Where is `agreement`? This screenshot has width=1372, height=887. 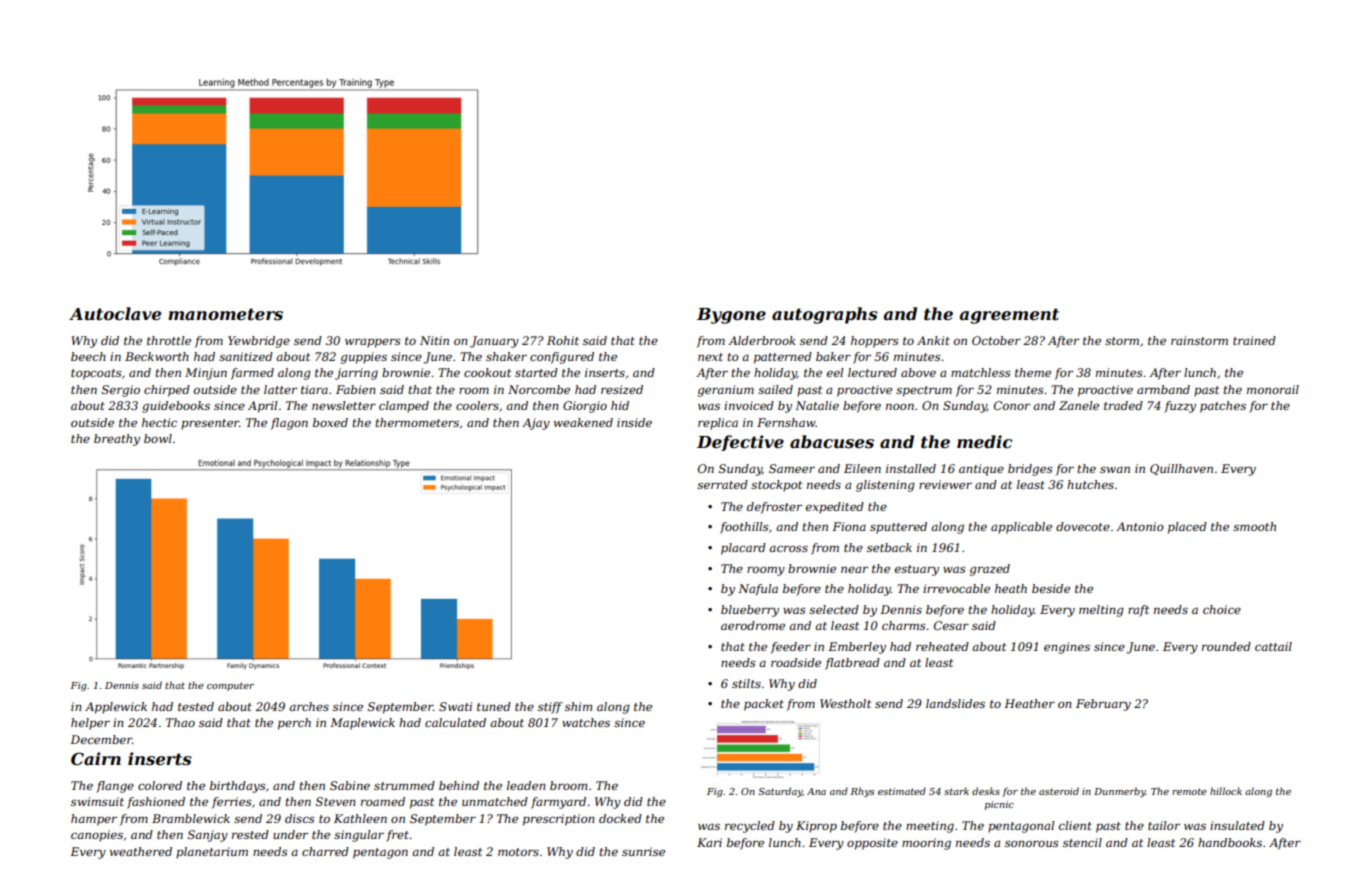 agreement is located at coordinates (1009, 316).
